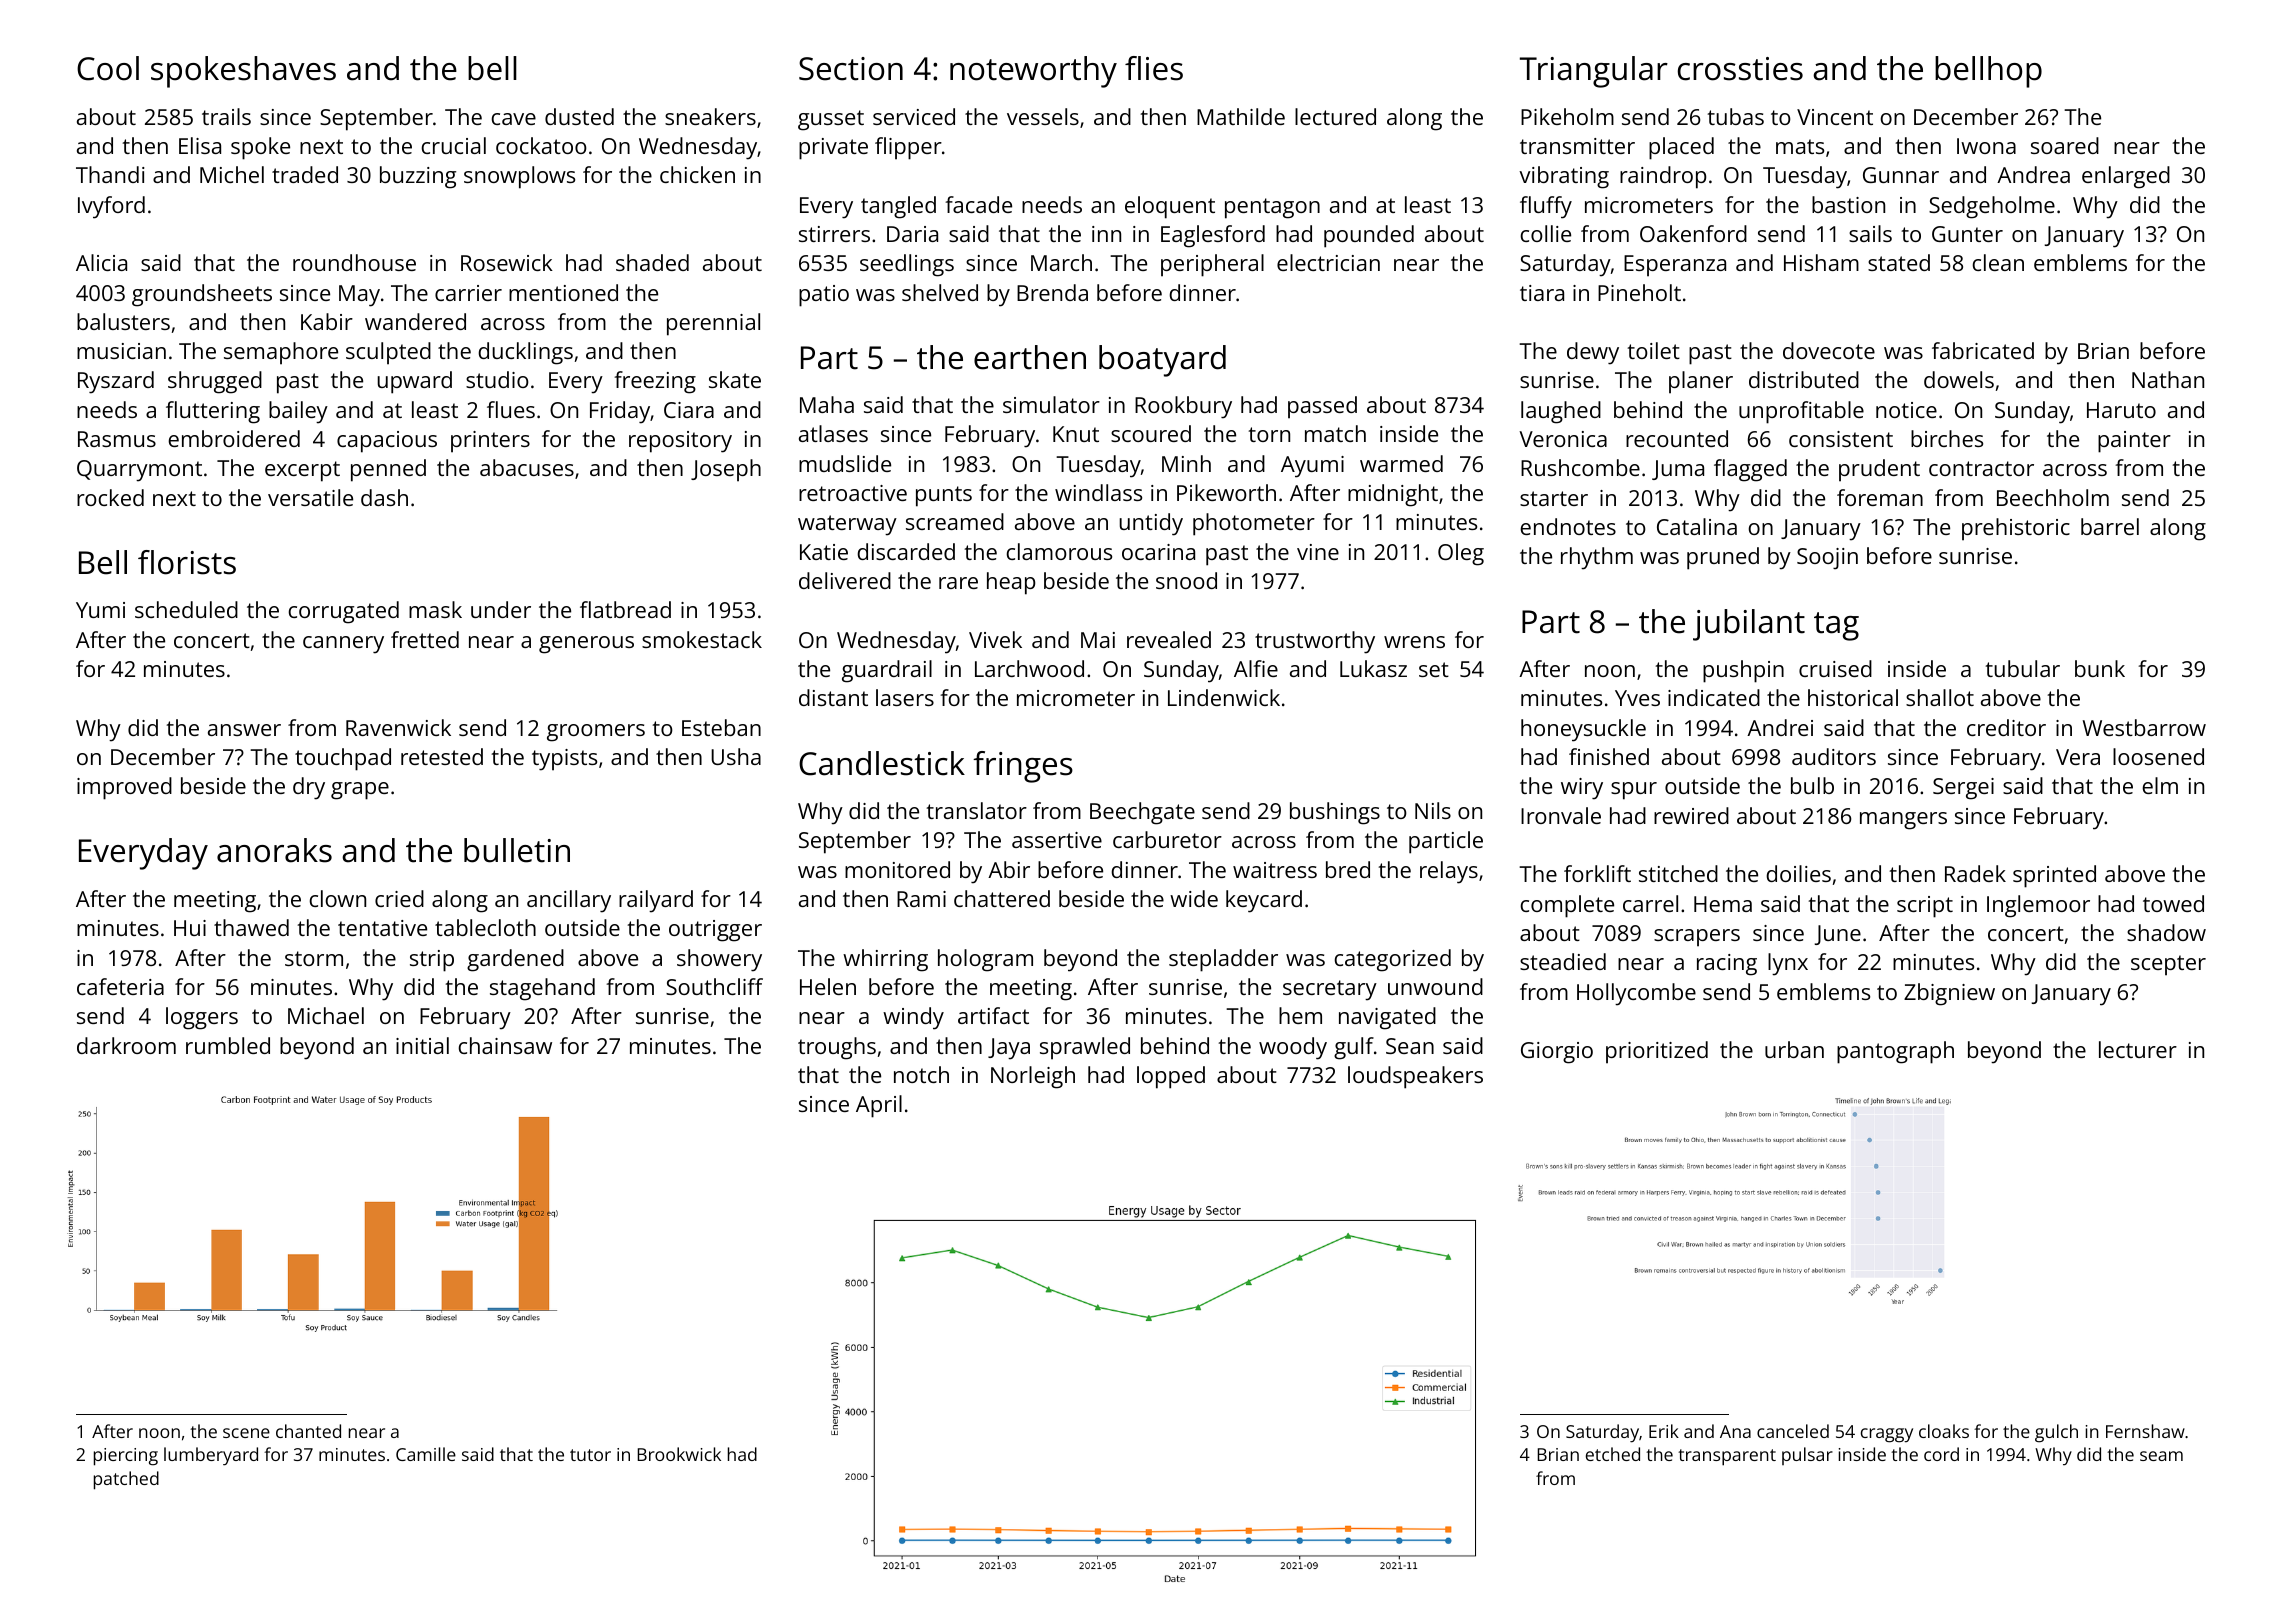 This image has width=2282, height=1614. What do you see at coordinates (2144, 727) in the image?
I see `Westbarrow` at bounding box center [2144, 727].
